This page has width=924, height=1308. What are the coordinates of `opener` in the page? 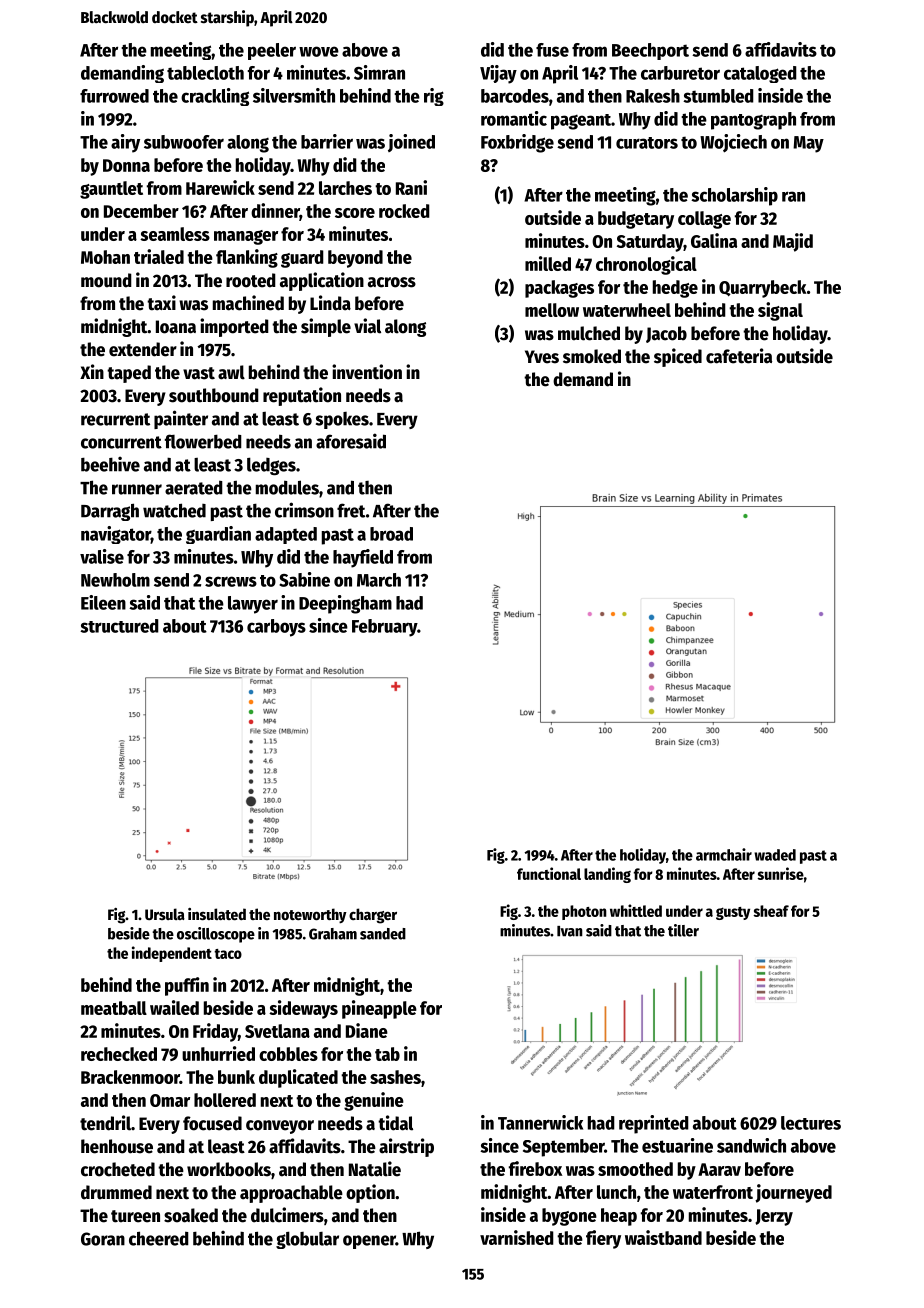 It's located at (369, 1242).
